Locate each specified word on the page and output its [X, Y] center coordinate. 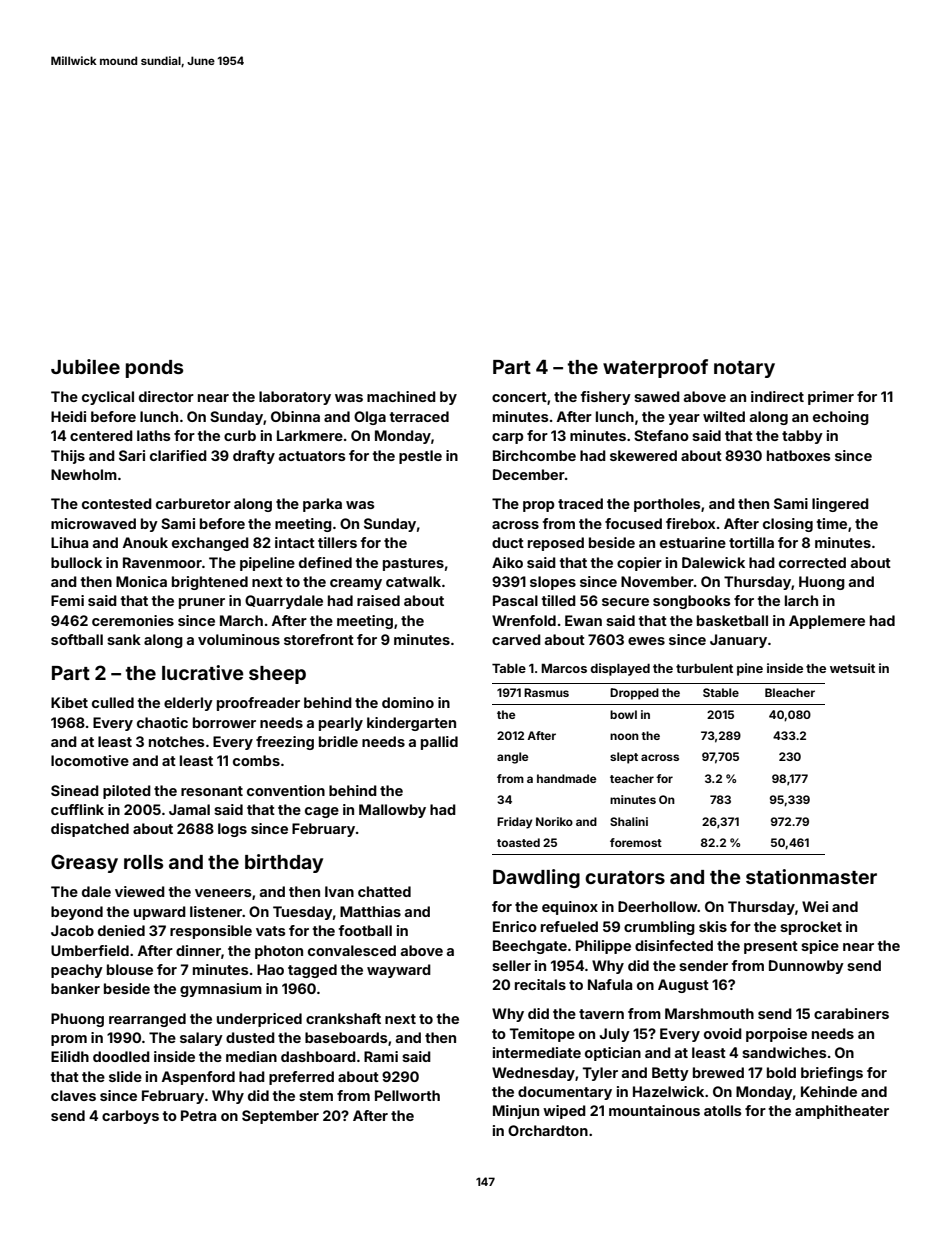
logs [232, 830]
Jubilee [85, 366]
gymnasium [221, 990]
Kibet [69, 702]
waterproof [655, 368]
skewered [643, 455]
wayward [399, 971]
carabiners [851, 1013]
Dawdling [536, 878]
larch [801, 600]
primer [831, 398]
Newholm [84, 474]
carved [516, 639]
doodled [121, 1056]
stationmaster [811, 876]
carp [507, 438]
